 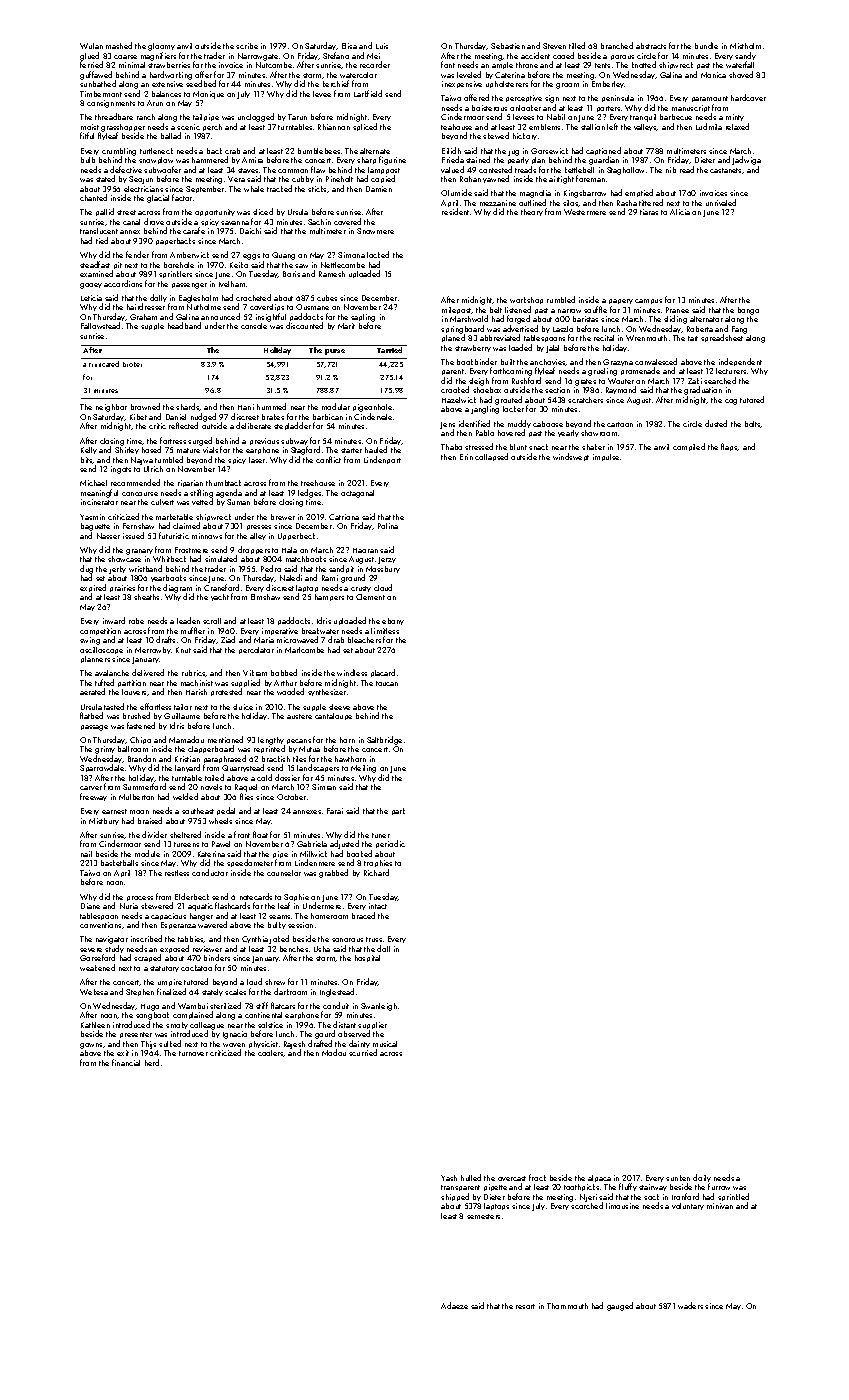 I want to click on financial, so click(x=126, y=1062).
